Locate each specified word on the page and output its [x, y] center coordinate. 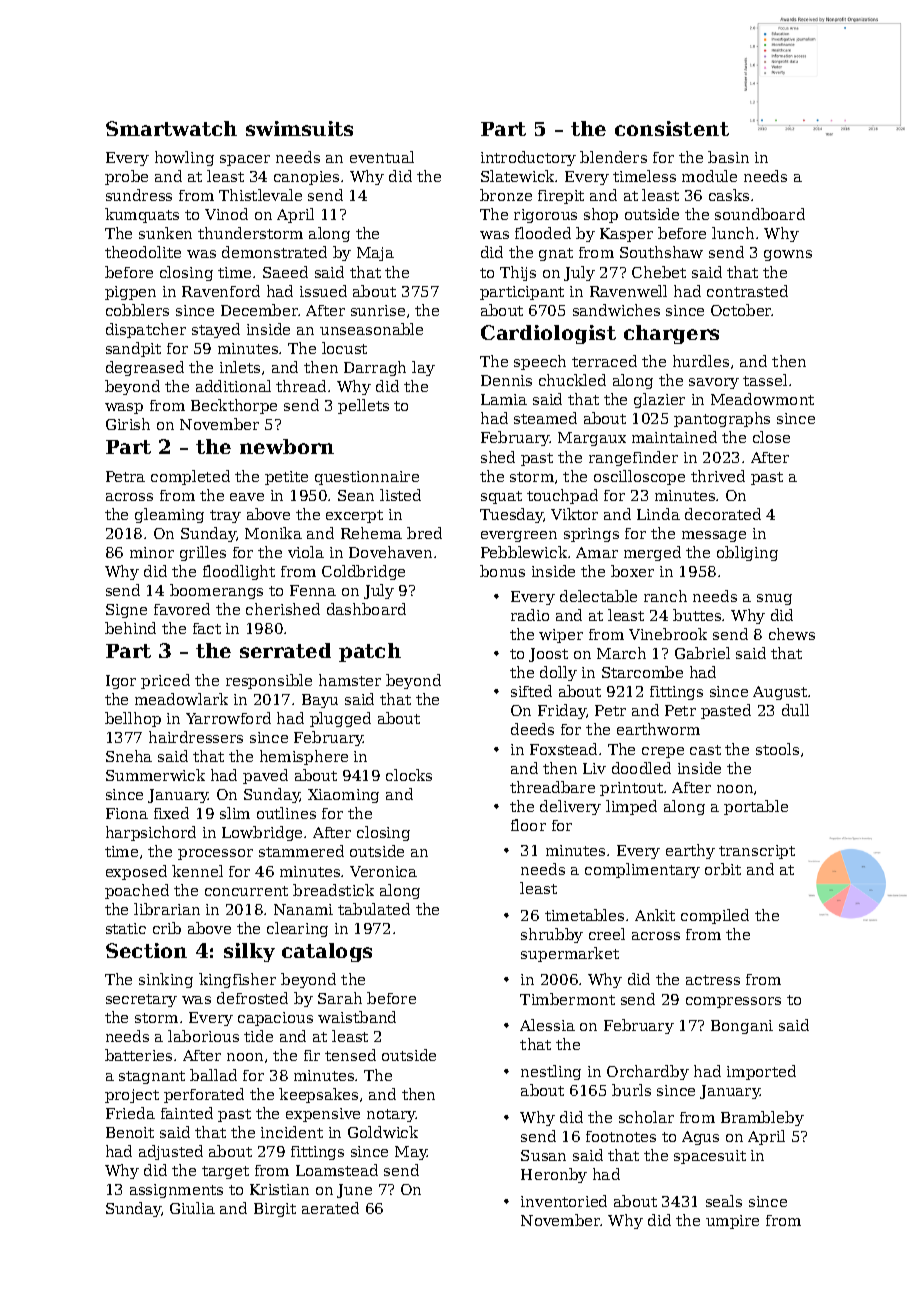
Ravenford [221, 291]
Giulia [192, 1208]
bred [424, 533]
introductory [528, 158]
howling [184, 158]
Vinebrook [668, 634]
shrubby [552, 935]
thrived [718, 476]
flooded [543, 233]
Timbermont [567, 999]
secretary [141, 1000]
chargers [671, 334]
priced [165, 681]
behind [130, 628]
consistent [672, 128]
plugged [340, 719]
